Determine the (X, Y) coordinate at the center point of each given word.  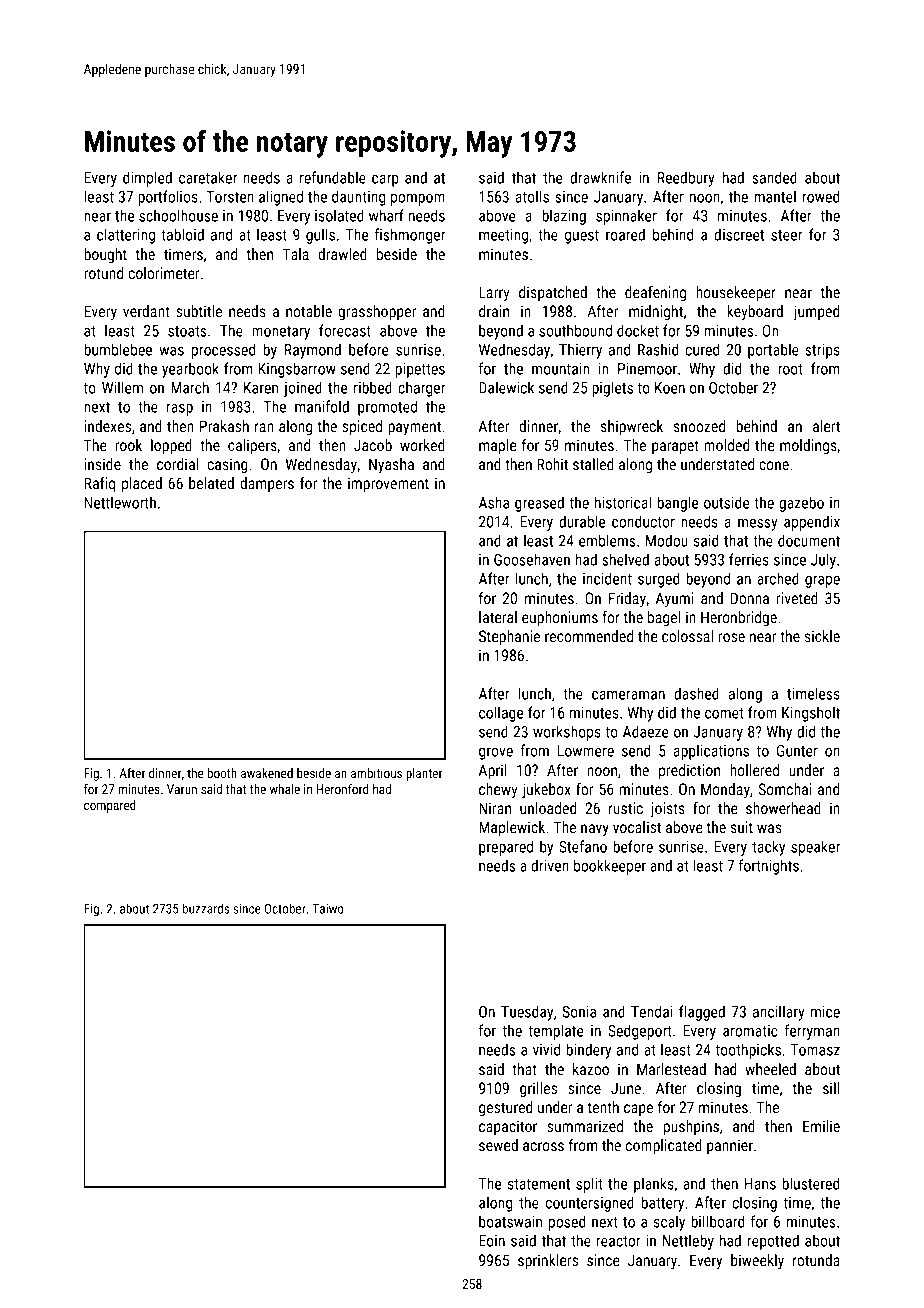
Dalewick (506, 387)
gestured (506, 1108)
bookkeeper (610, 867)
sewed (498, 1145)
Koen (670, 388)
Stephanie (509, 637)
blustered (811, 1183)
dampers (267, 484)
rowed (821, 196)
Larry (494, 293)
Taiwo (328, 909)
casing (227, 465)
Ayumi (675, 599)
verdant (146, 311)
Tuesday (527, 1013)
